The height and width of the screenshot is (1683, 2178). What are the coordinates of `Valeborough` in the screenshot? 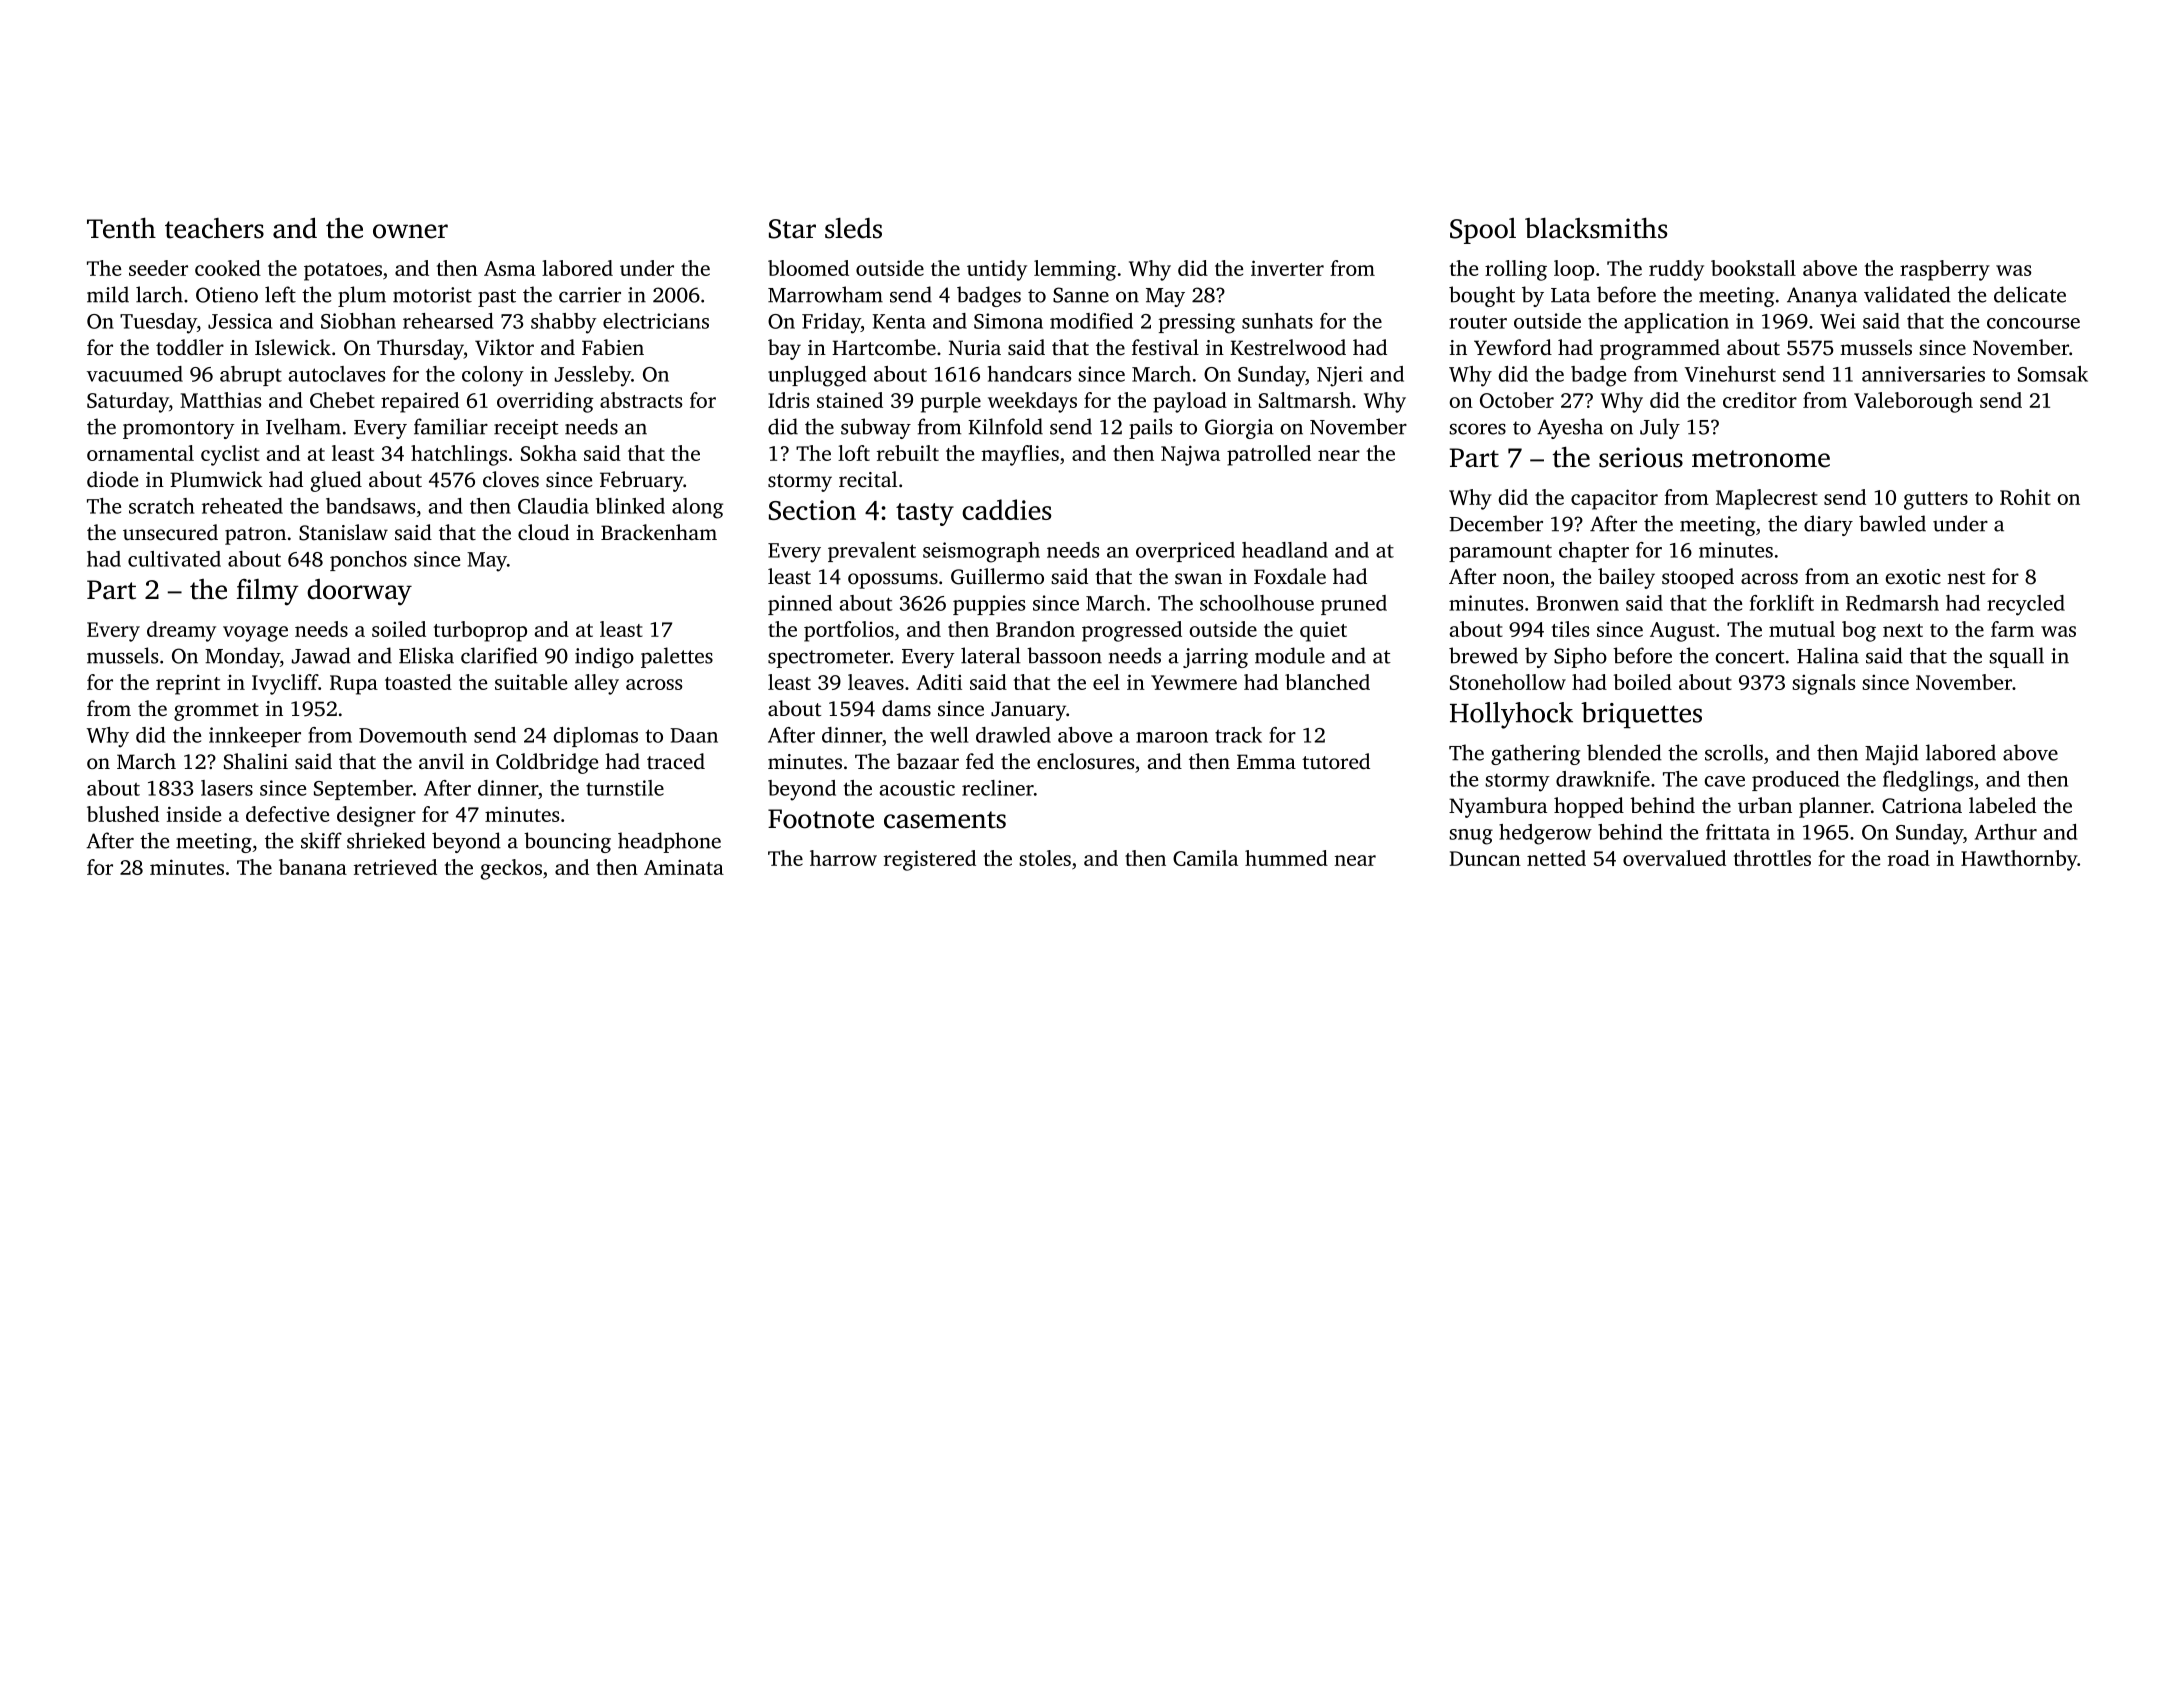 It's located at (1913, 402).
